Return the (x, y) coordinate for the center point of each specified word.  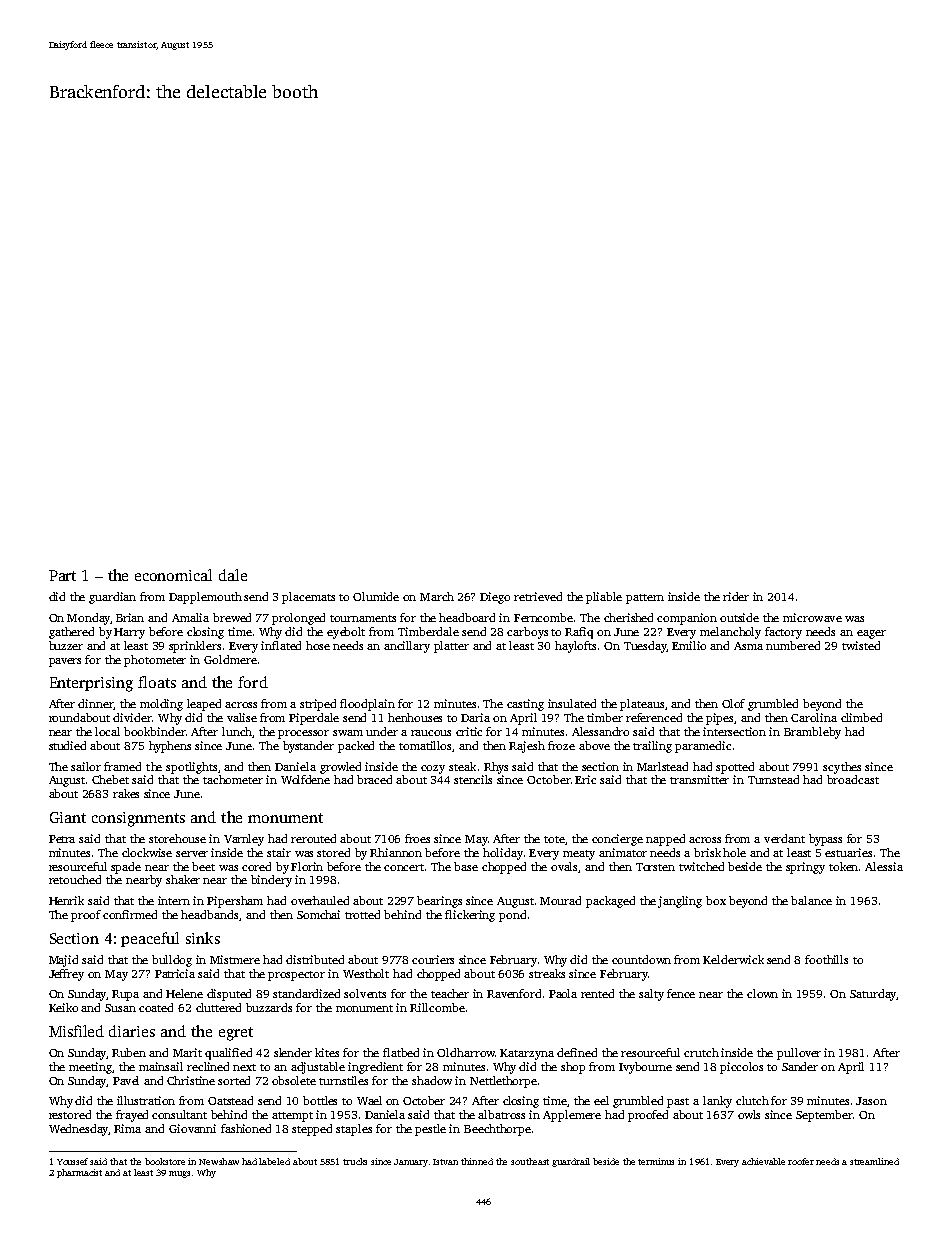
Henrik (66, 900)
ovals (564, 866)
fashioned (246, 1128)
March (437, 596)
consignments (138, 819)
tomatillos (426, 746)
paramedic (703, 747)
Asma (748, 646)
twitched (701, 866)
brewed (232, 617)
